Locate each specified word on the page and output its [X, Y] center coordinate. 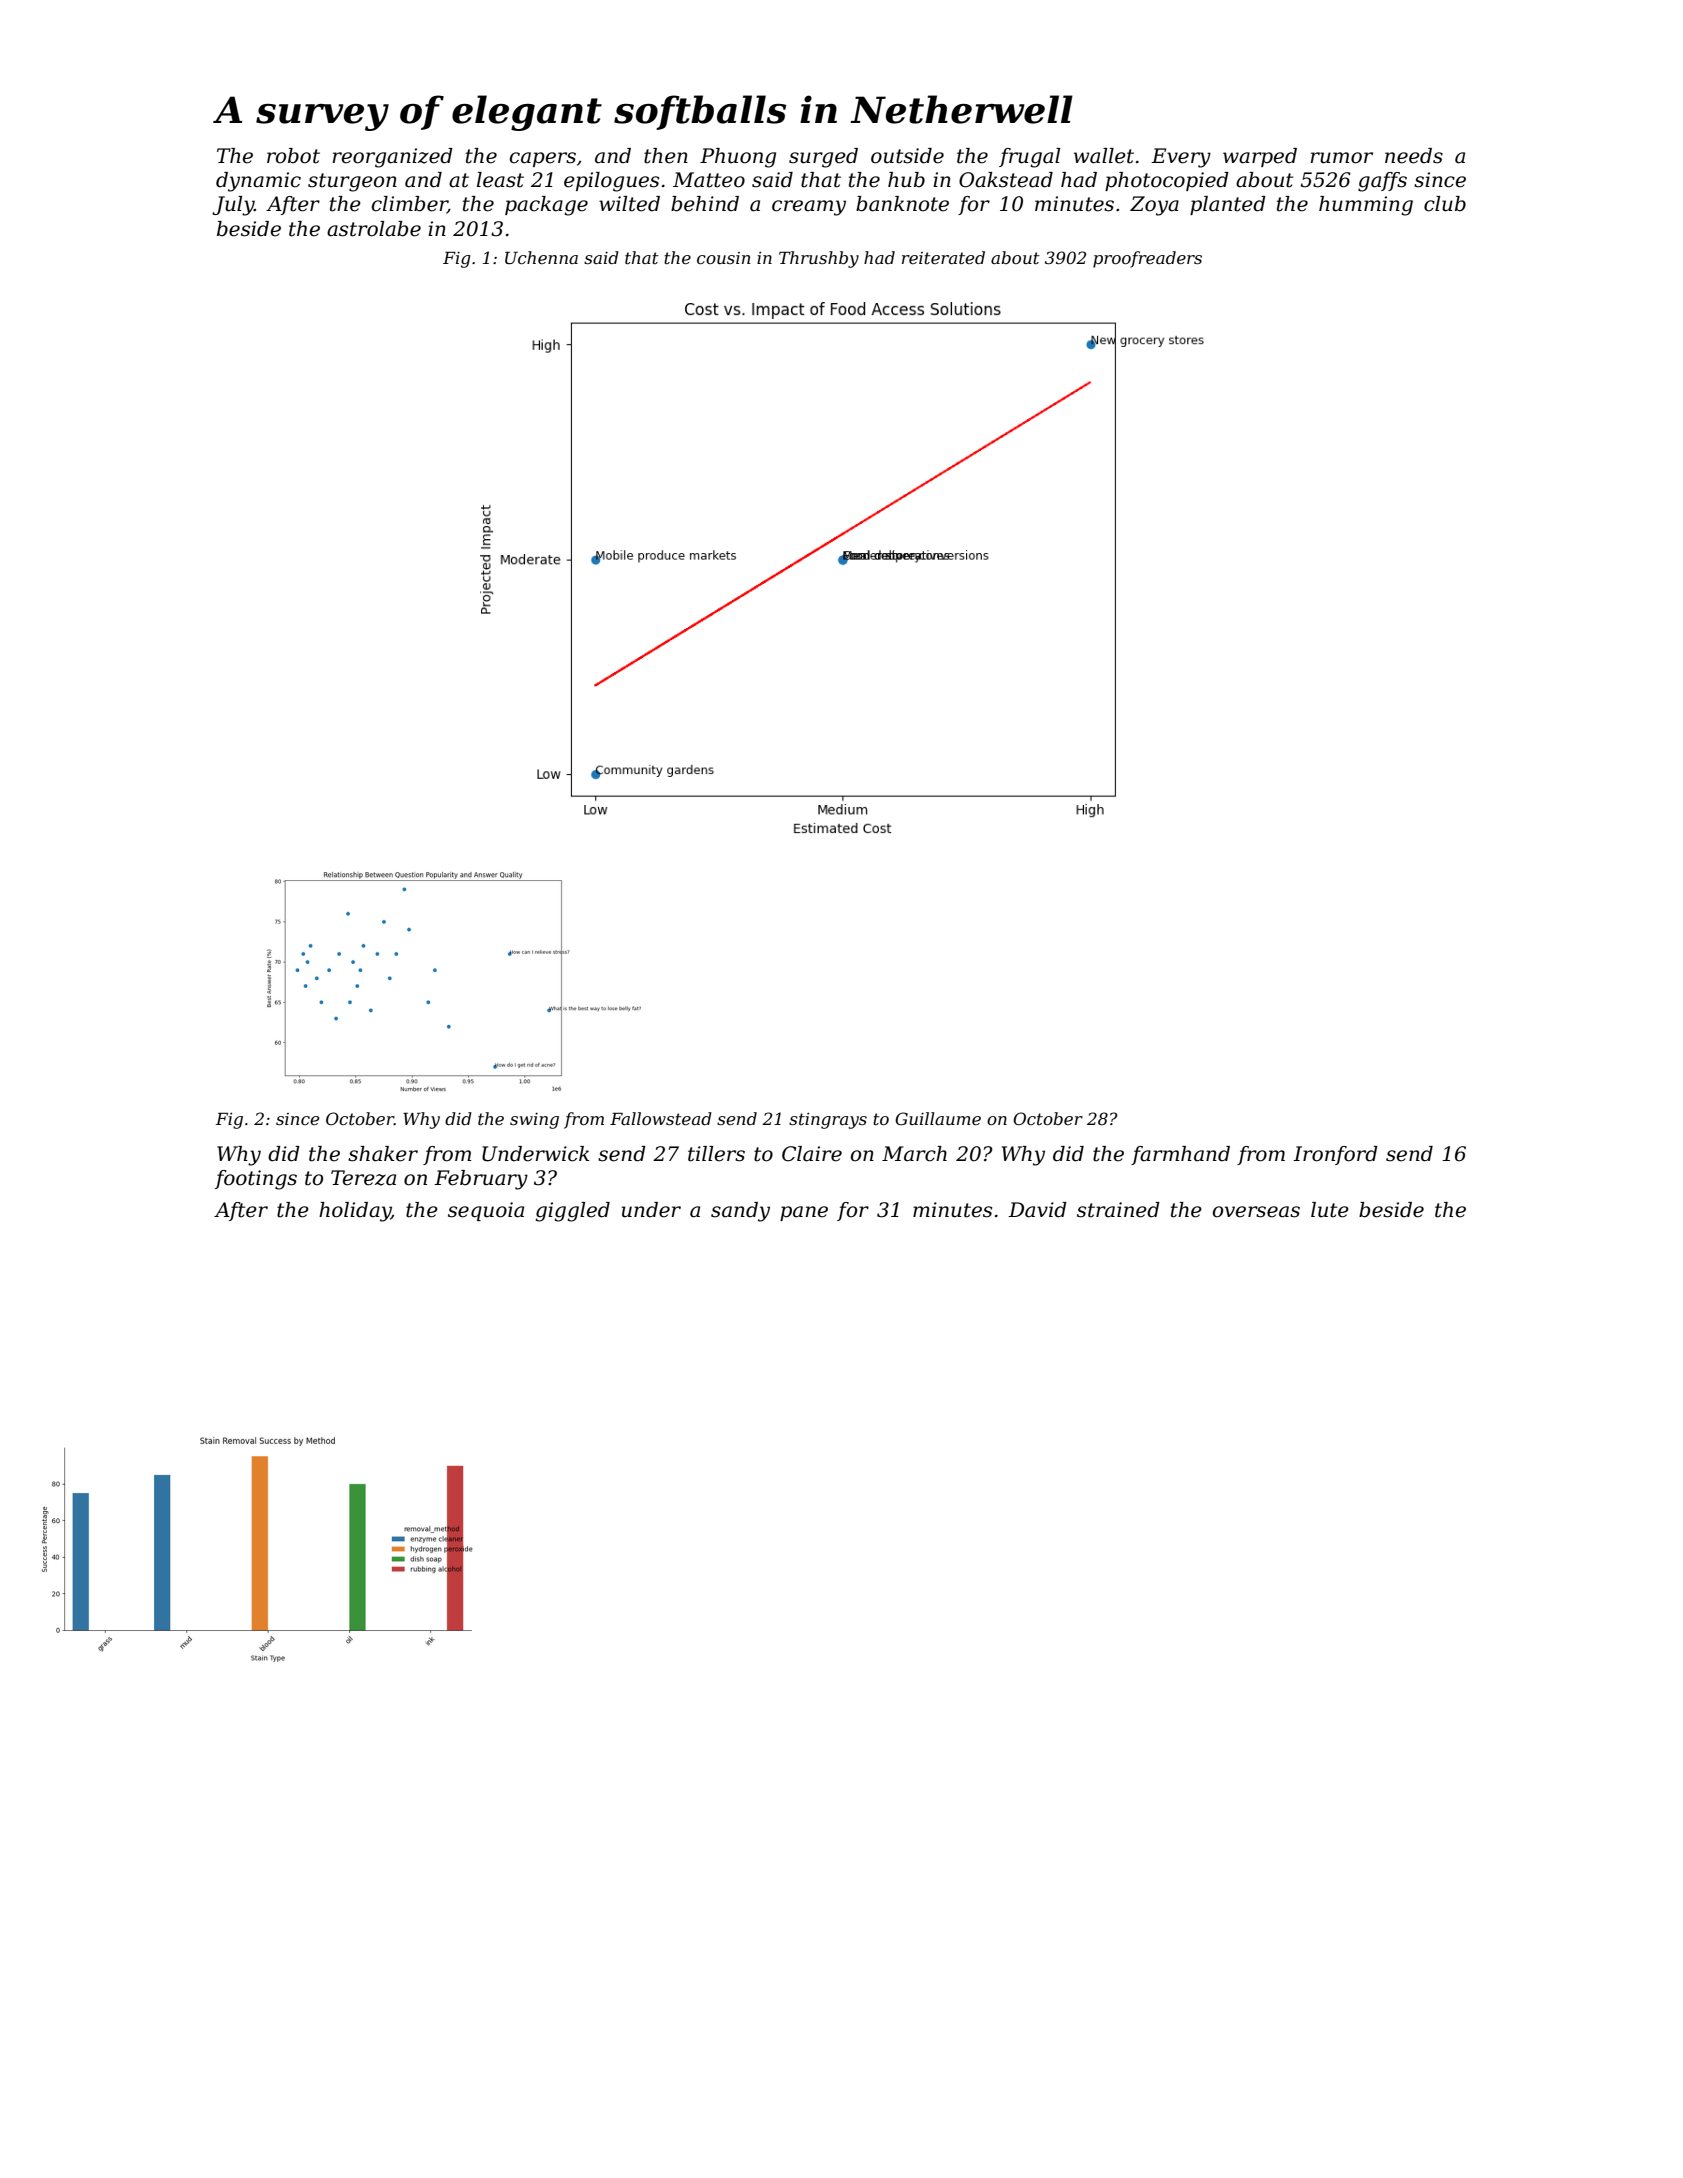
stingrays [828, 1121]
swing [534, 1121]
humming [1366, 206]
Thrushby [819, 259]
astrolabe [374, 229]
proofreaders [1147, 259]
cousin [723, 258]
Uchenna [541, 257]
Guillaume [938, 1118]
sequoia [486, 1211]
